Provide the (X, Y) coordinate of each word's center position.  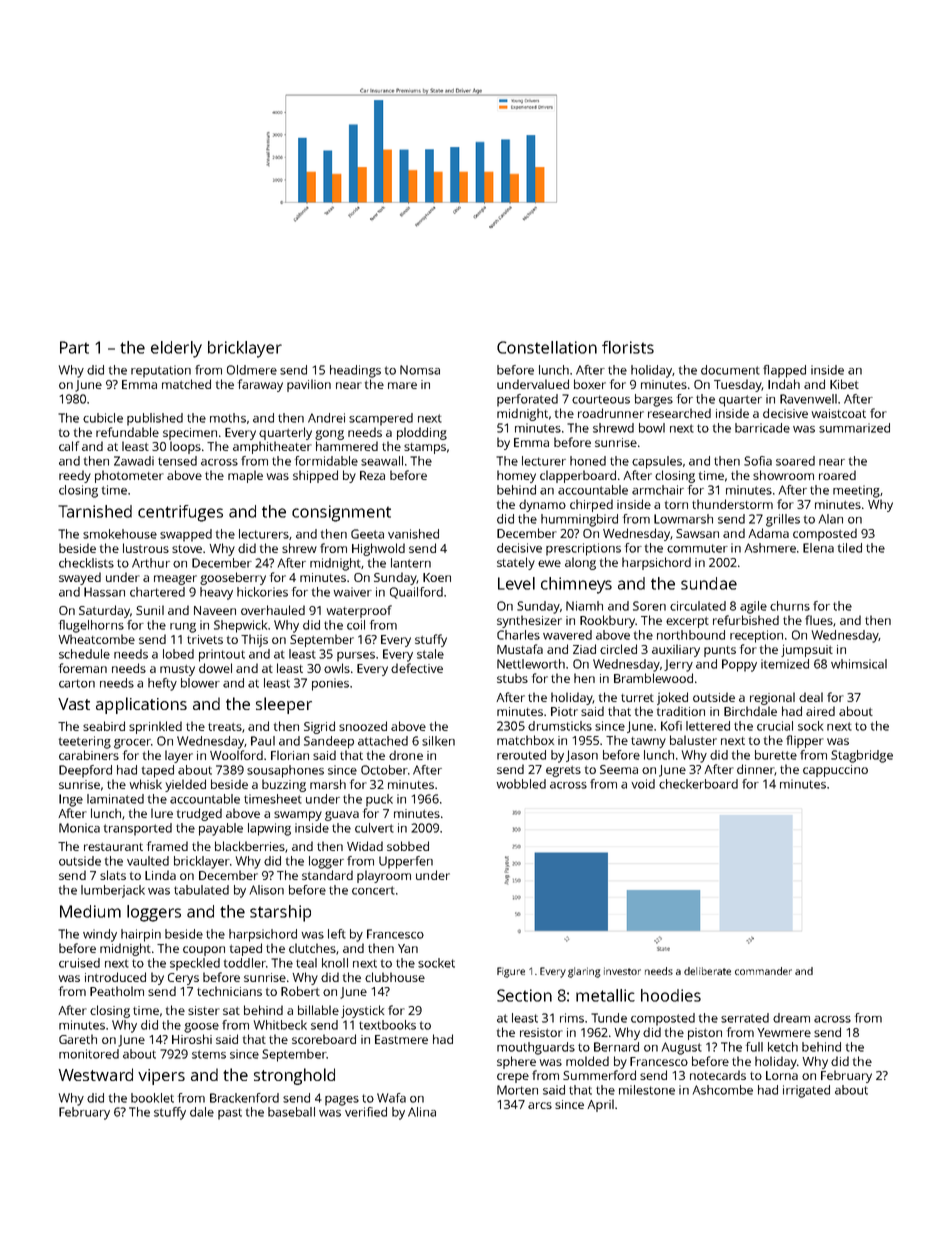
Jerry (678, 665)
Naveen (215, 610)
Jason (582, 756)
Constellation (547, 347)
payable (221, 829)
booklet (152, 1098)
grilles (783, 520)
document (730, 370)
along (580, 563)
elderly (176, 349)
